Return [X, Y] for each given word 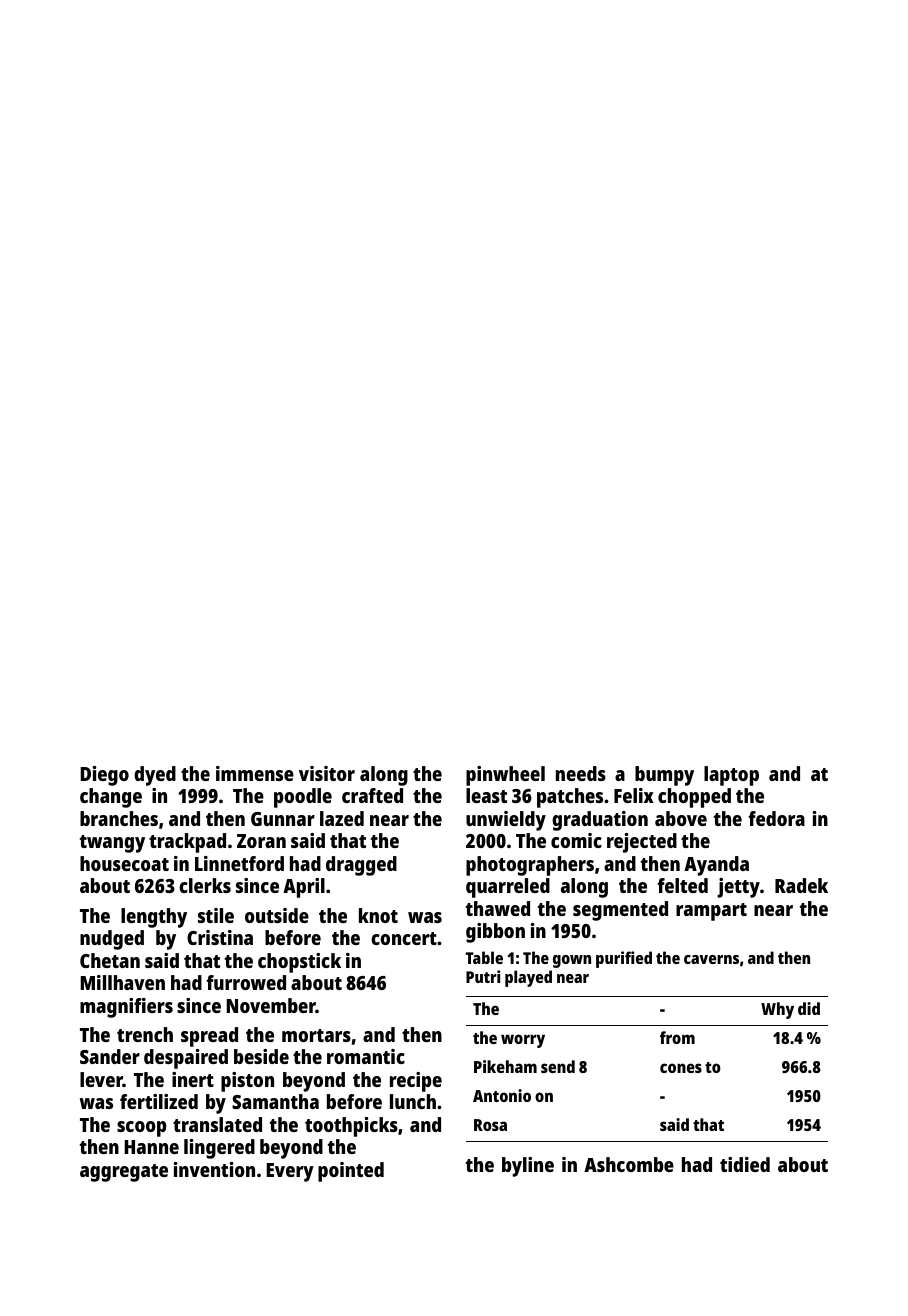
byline [528, 1167]
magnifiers [126, 1008]
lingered [219, 1149]
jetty [738, 888]
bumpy [664, 776]
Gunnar [283, 819]
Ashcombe [629, 1164]
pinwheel [505, 776]
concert [404, 938]
